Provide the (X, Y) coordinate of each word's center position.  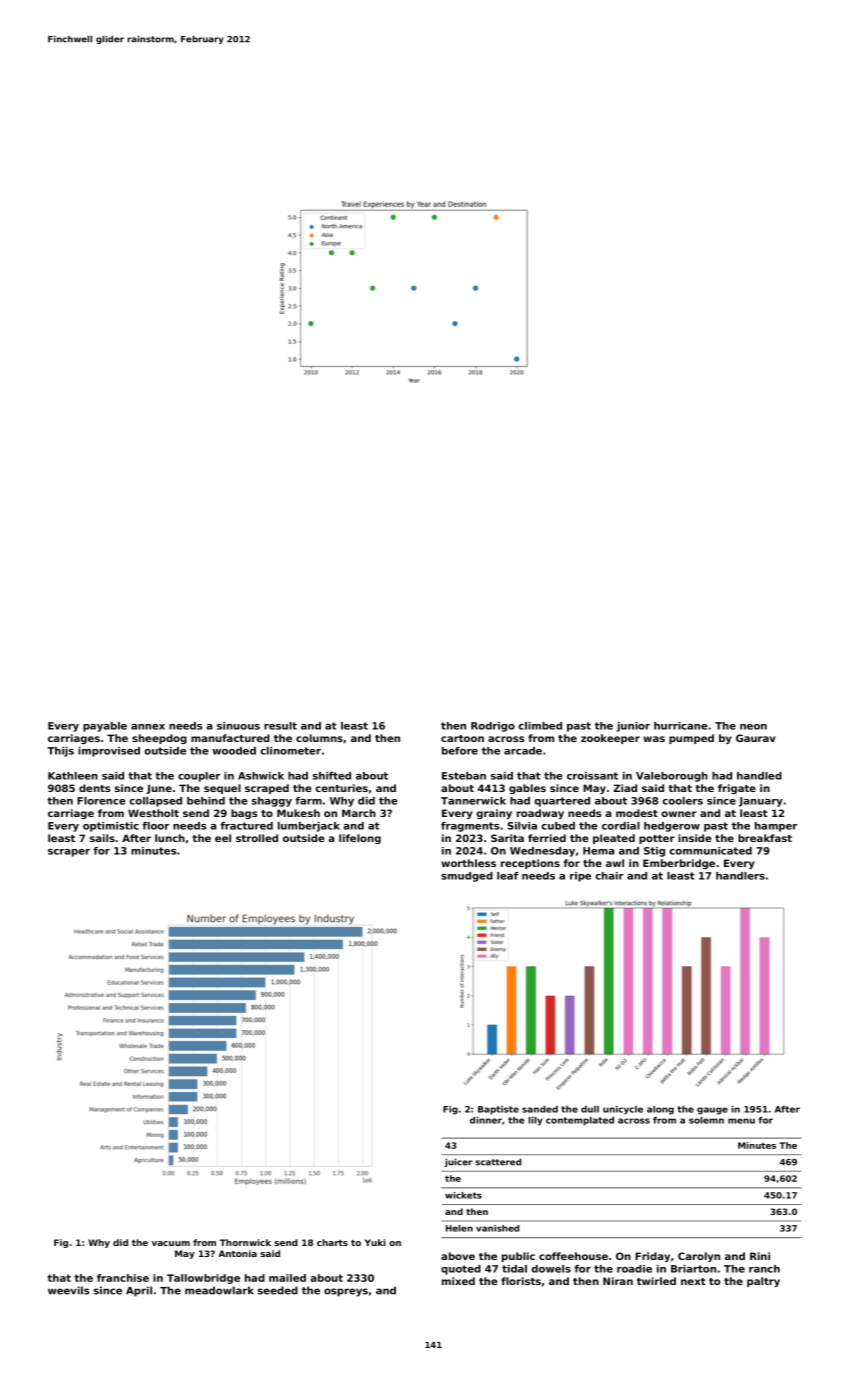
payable (105, 727)
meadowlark (219, 1290)
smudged (467, 877)
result (280, 726)
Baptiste (498, 1110)
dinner (486, 1120)
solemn (706, 1120)
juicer (458, 1162)
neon (753, 727)
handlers (740, 876)
